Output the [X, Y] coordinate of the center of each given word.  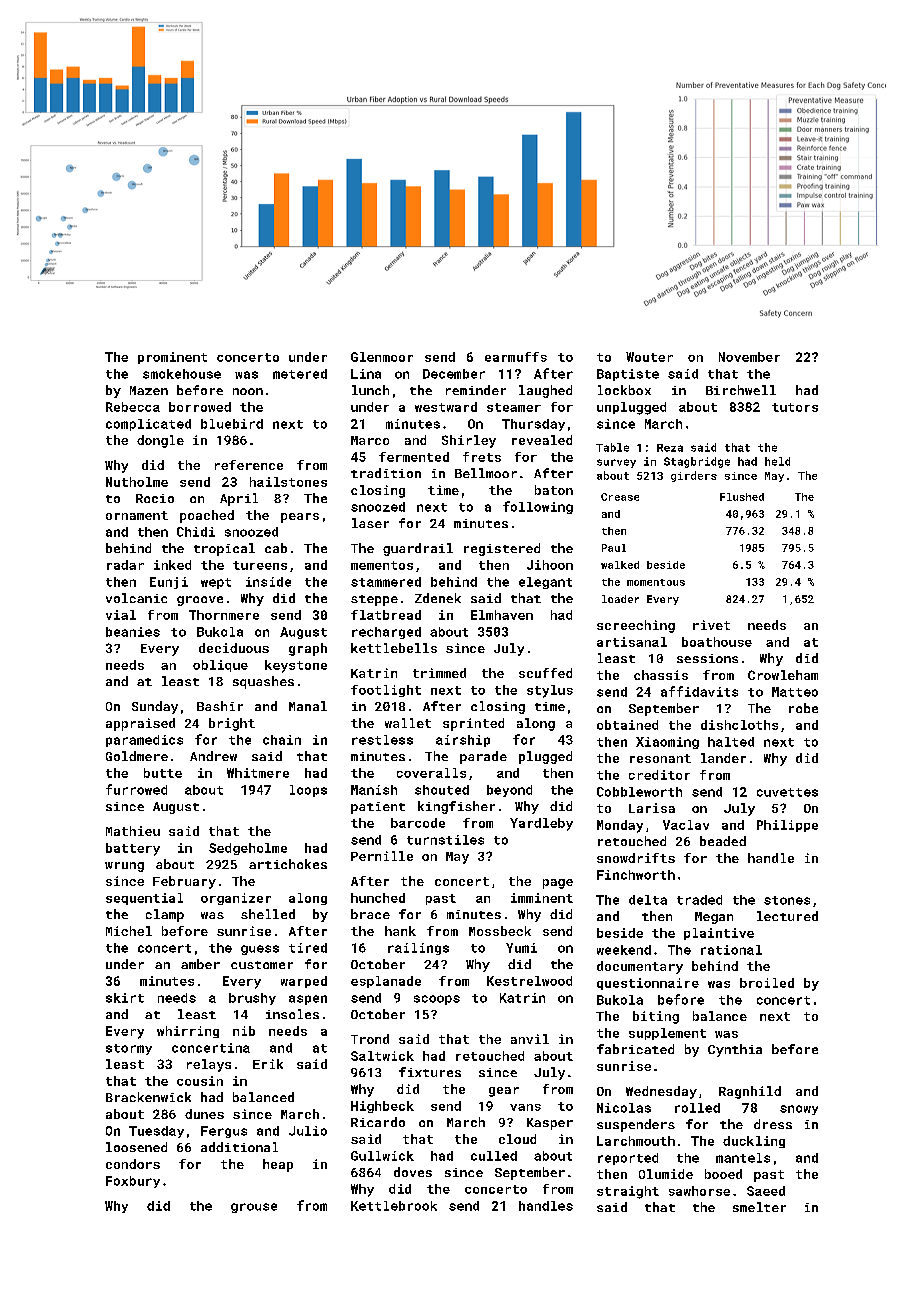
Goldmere [137, 756]
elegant [545, 583]
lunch [370, 390]
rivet [711, 625]
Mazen [149, 390]
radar [125, 565]
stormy [129, 1049]
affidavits [699, 691]
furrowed [136, 789]
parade [483, 757]
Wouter [649, 357]
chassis [661, 675]
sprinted [473, 724]
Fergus [224, 1132]
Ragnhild [750, 1092]
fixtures [430, 1072]
